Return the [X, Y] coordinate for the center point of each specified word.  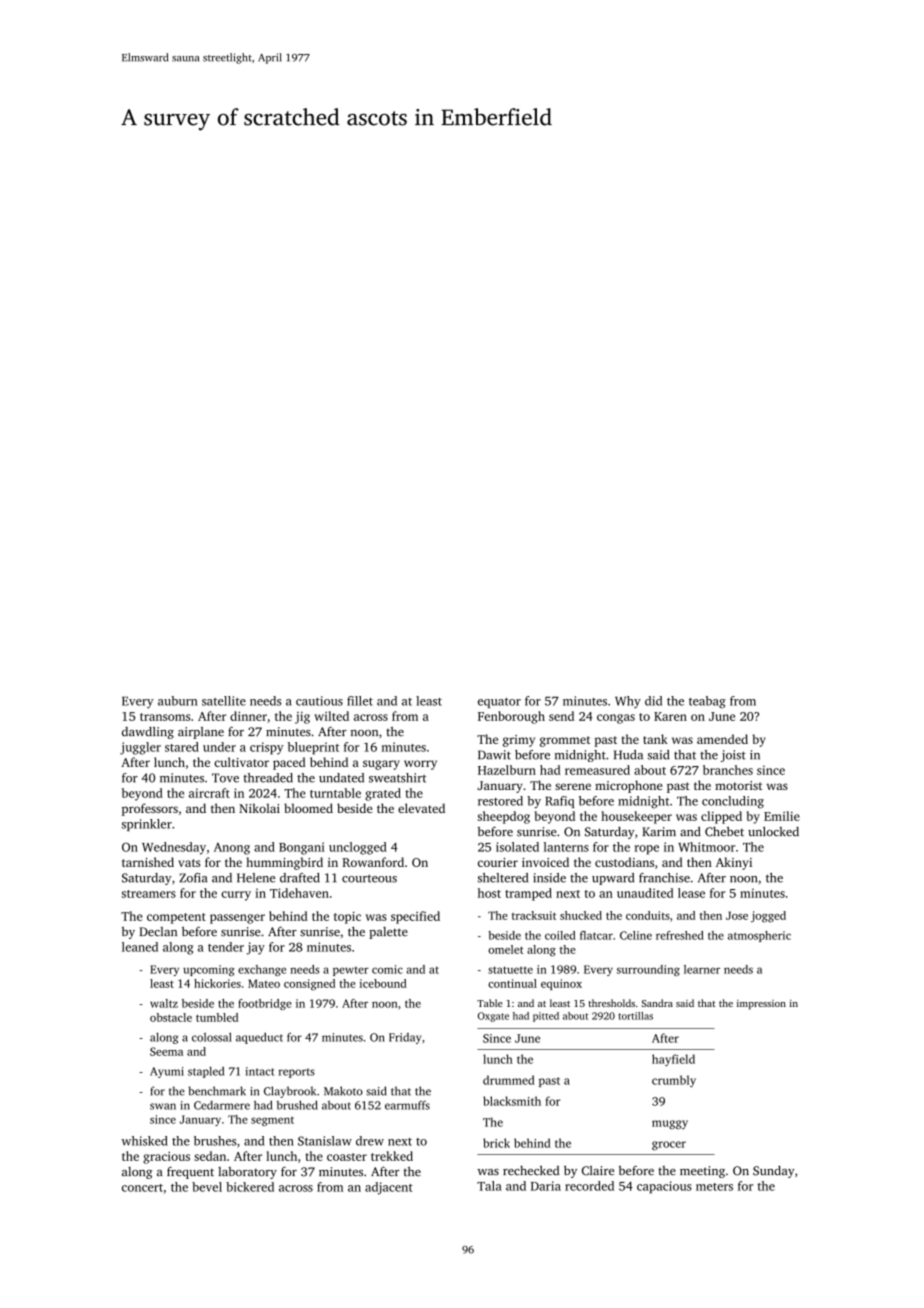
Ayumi [167, 1072]
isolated [517, 847]
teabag [707, 702]
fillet [360, 701]
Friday [405, 1038]
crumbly [674, 1081]
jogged [768, 917]
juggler [140, 748]
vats [189, 863]
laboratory [247, 1173]
